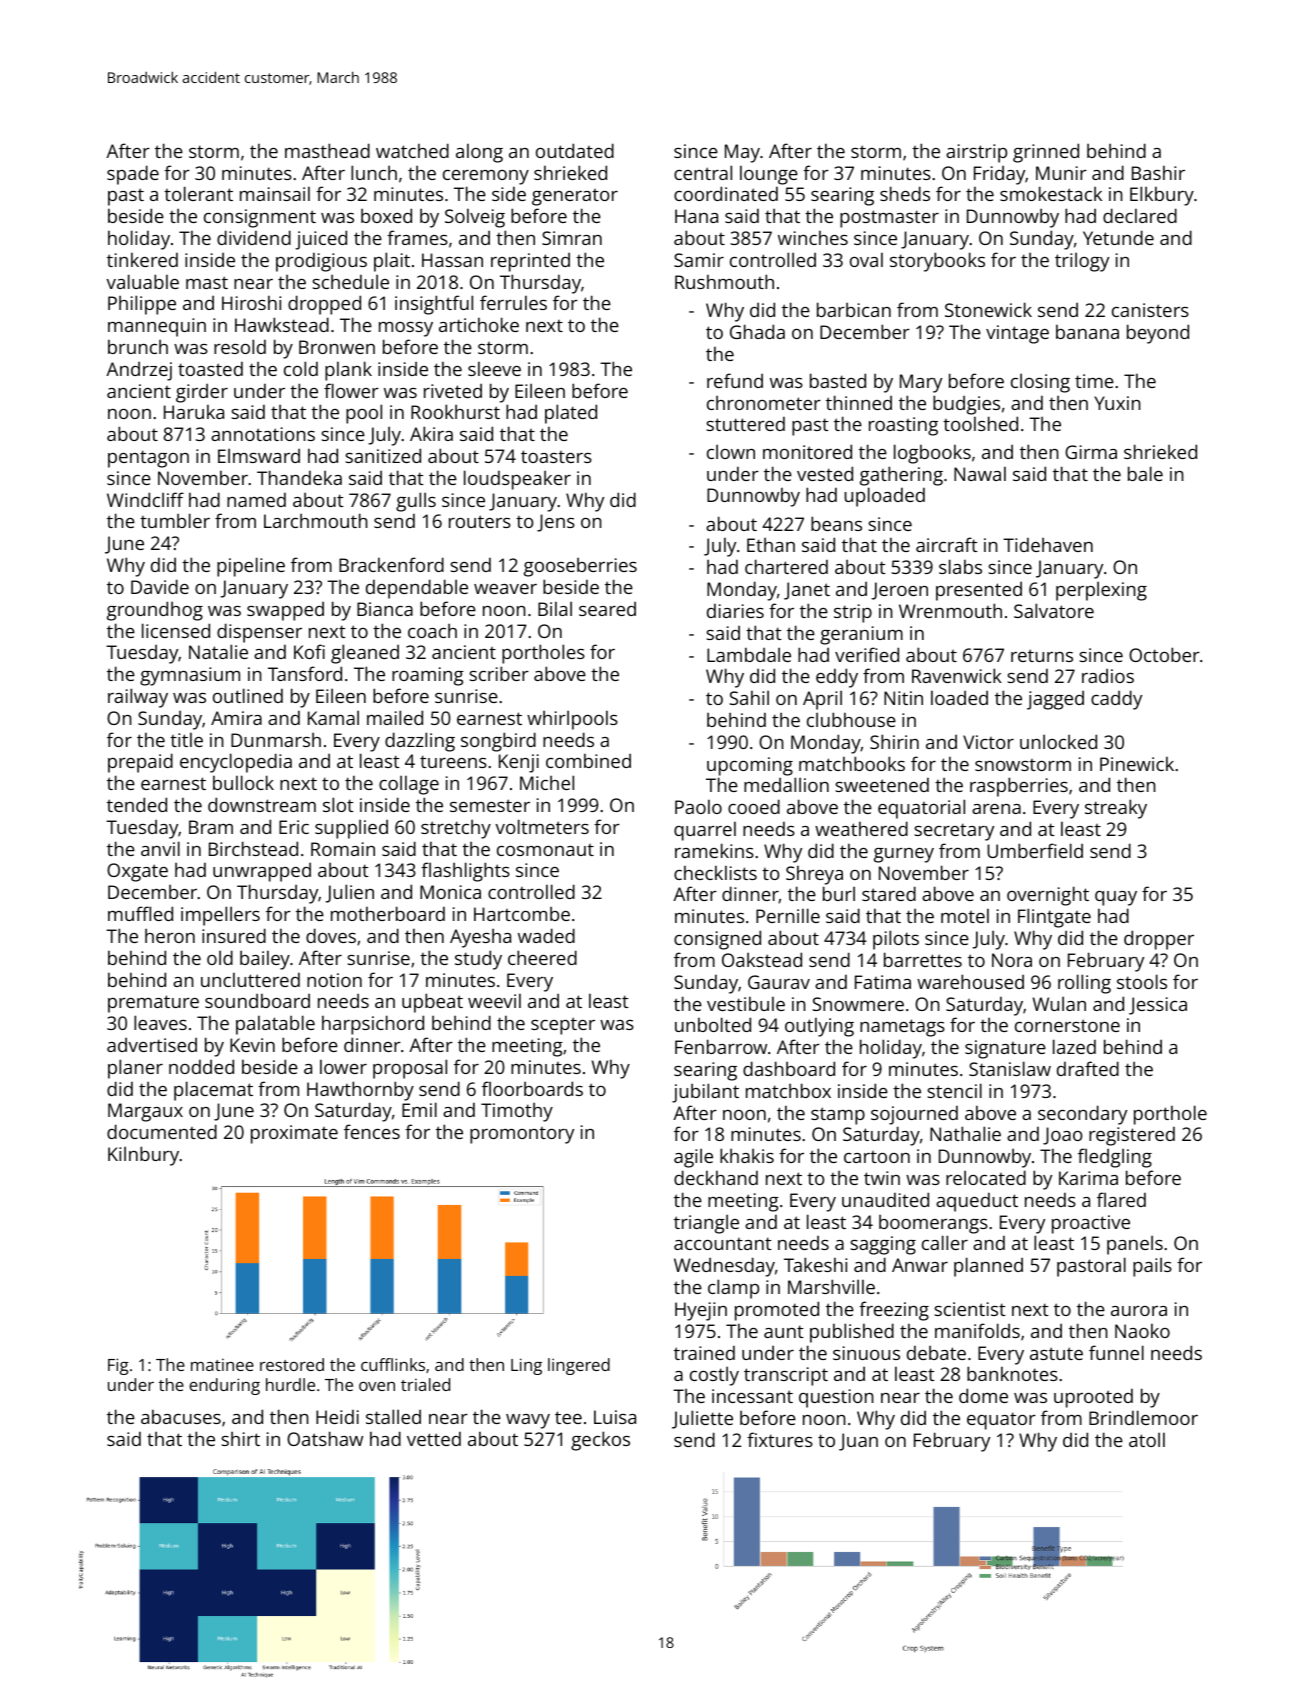  I want to click on proactive, so click(1091, 1224).
